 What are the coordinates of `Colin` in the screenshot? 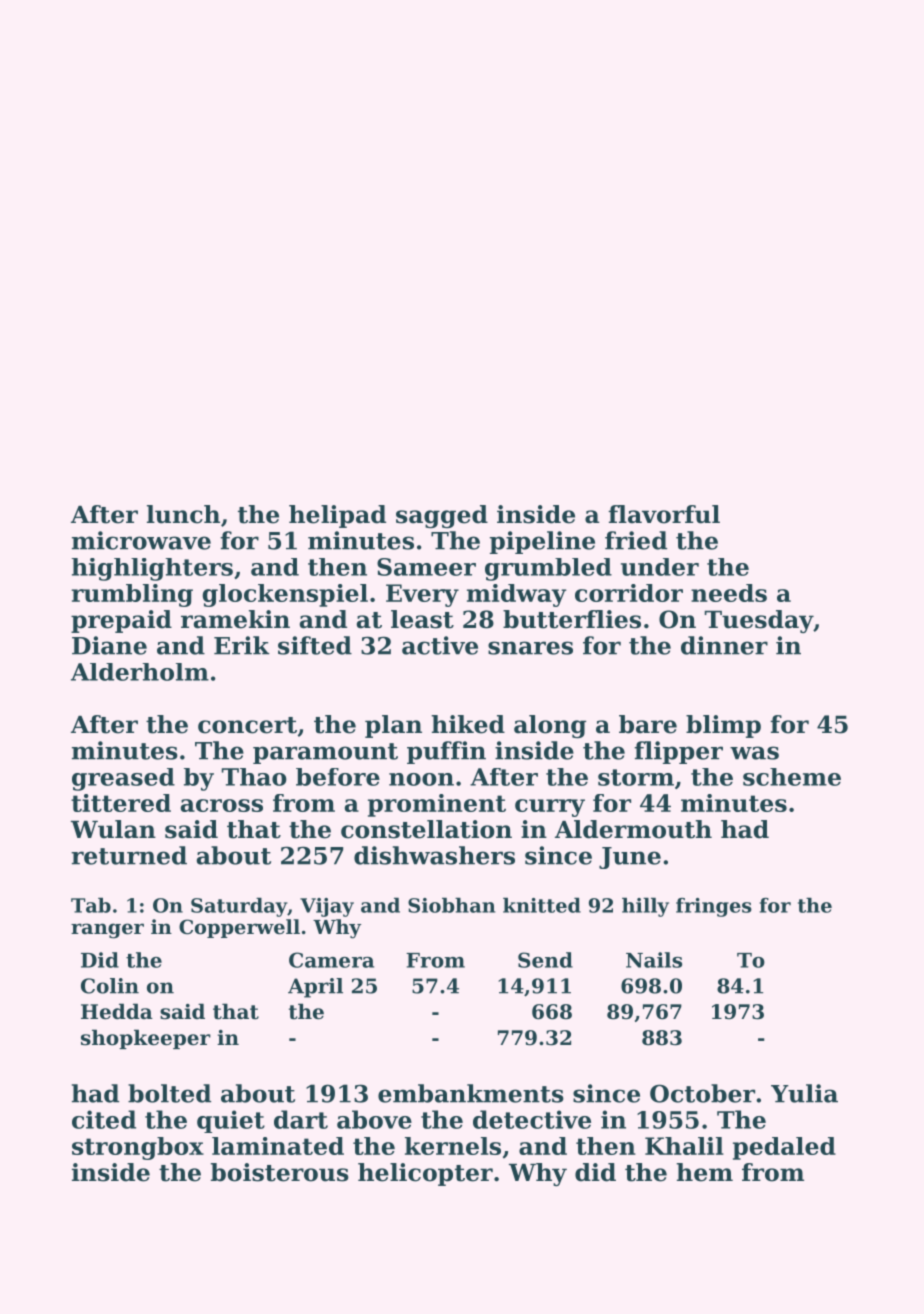 It's located at (110, 986).
